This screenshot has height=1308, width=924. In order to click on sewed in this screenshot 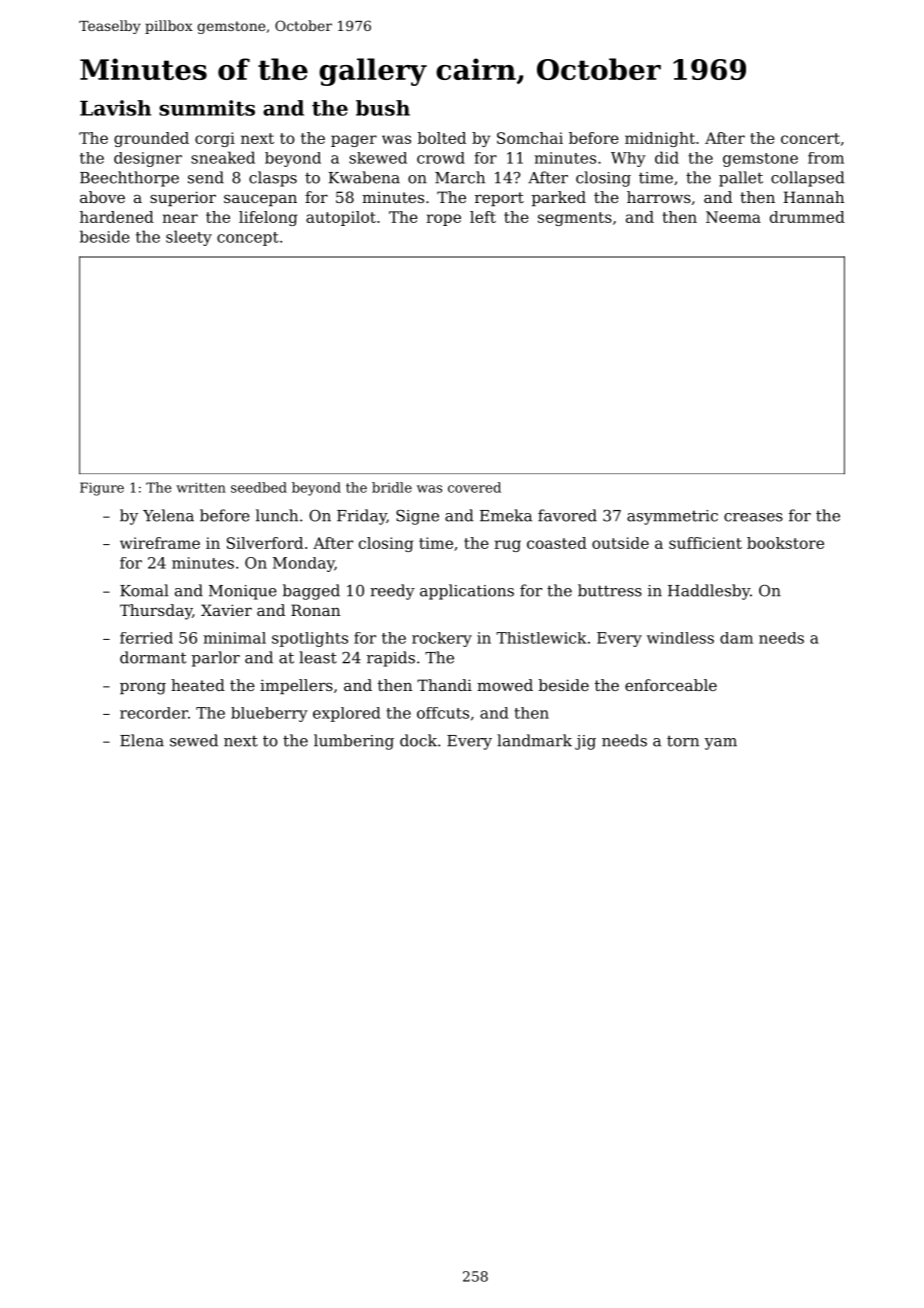, I will do `click(194, 740)`.
